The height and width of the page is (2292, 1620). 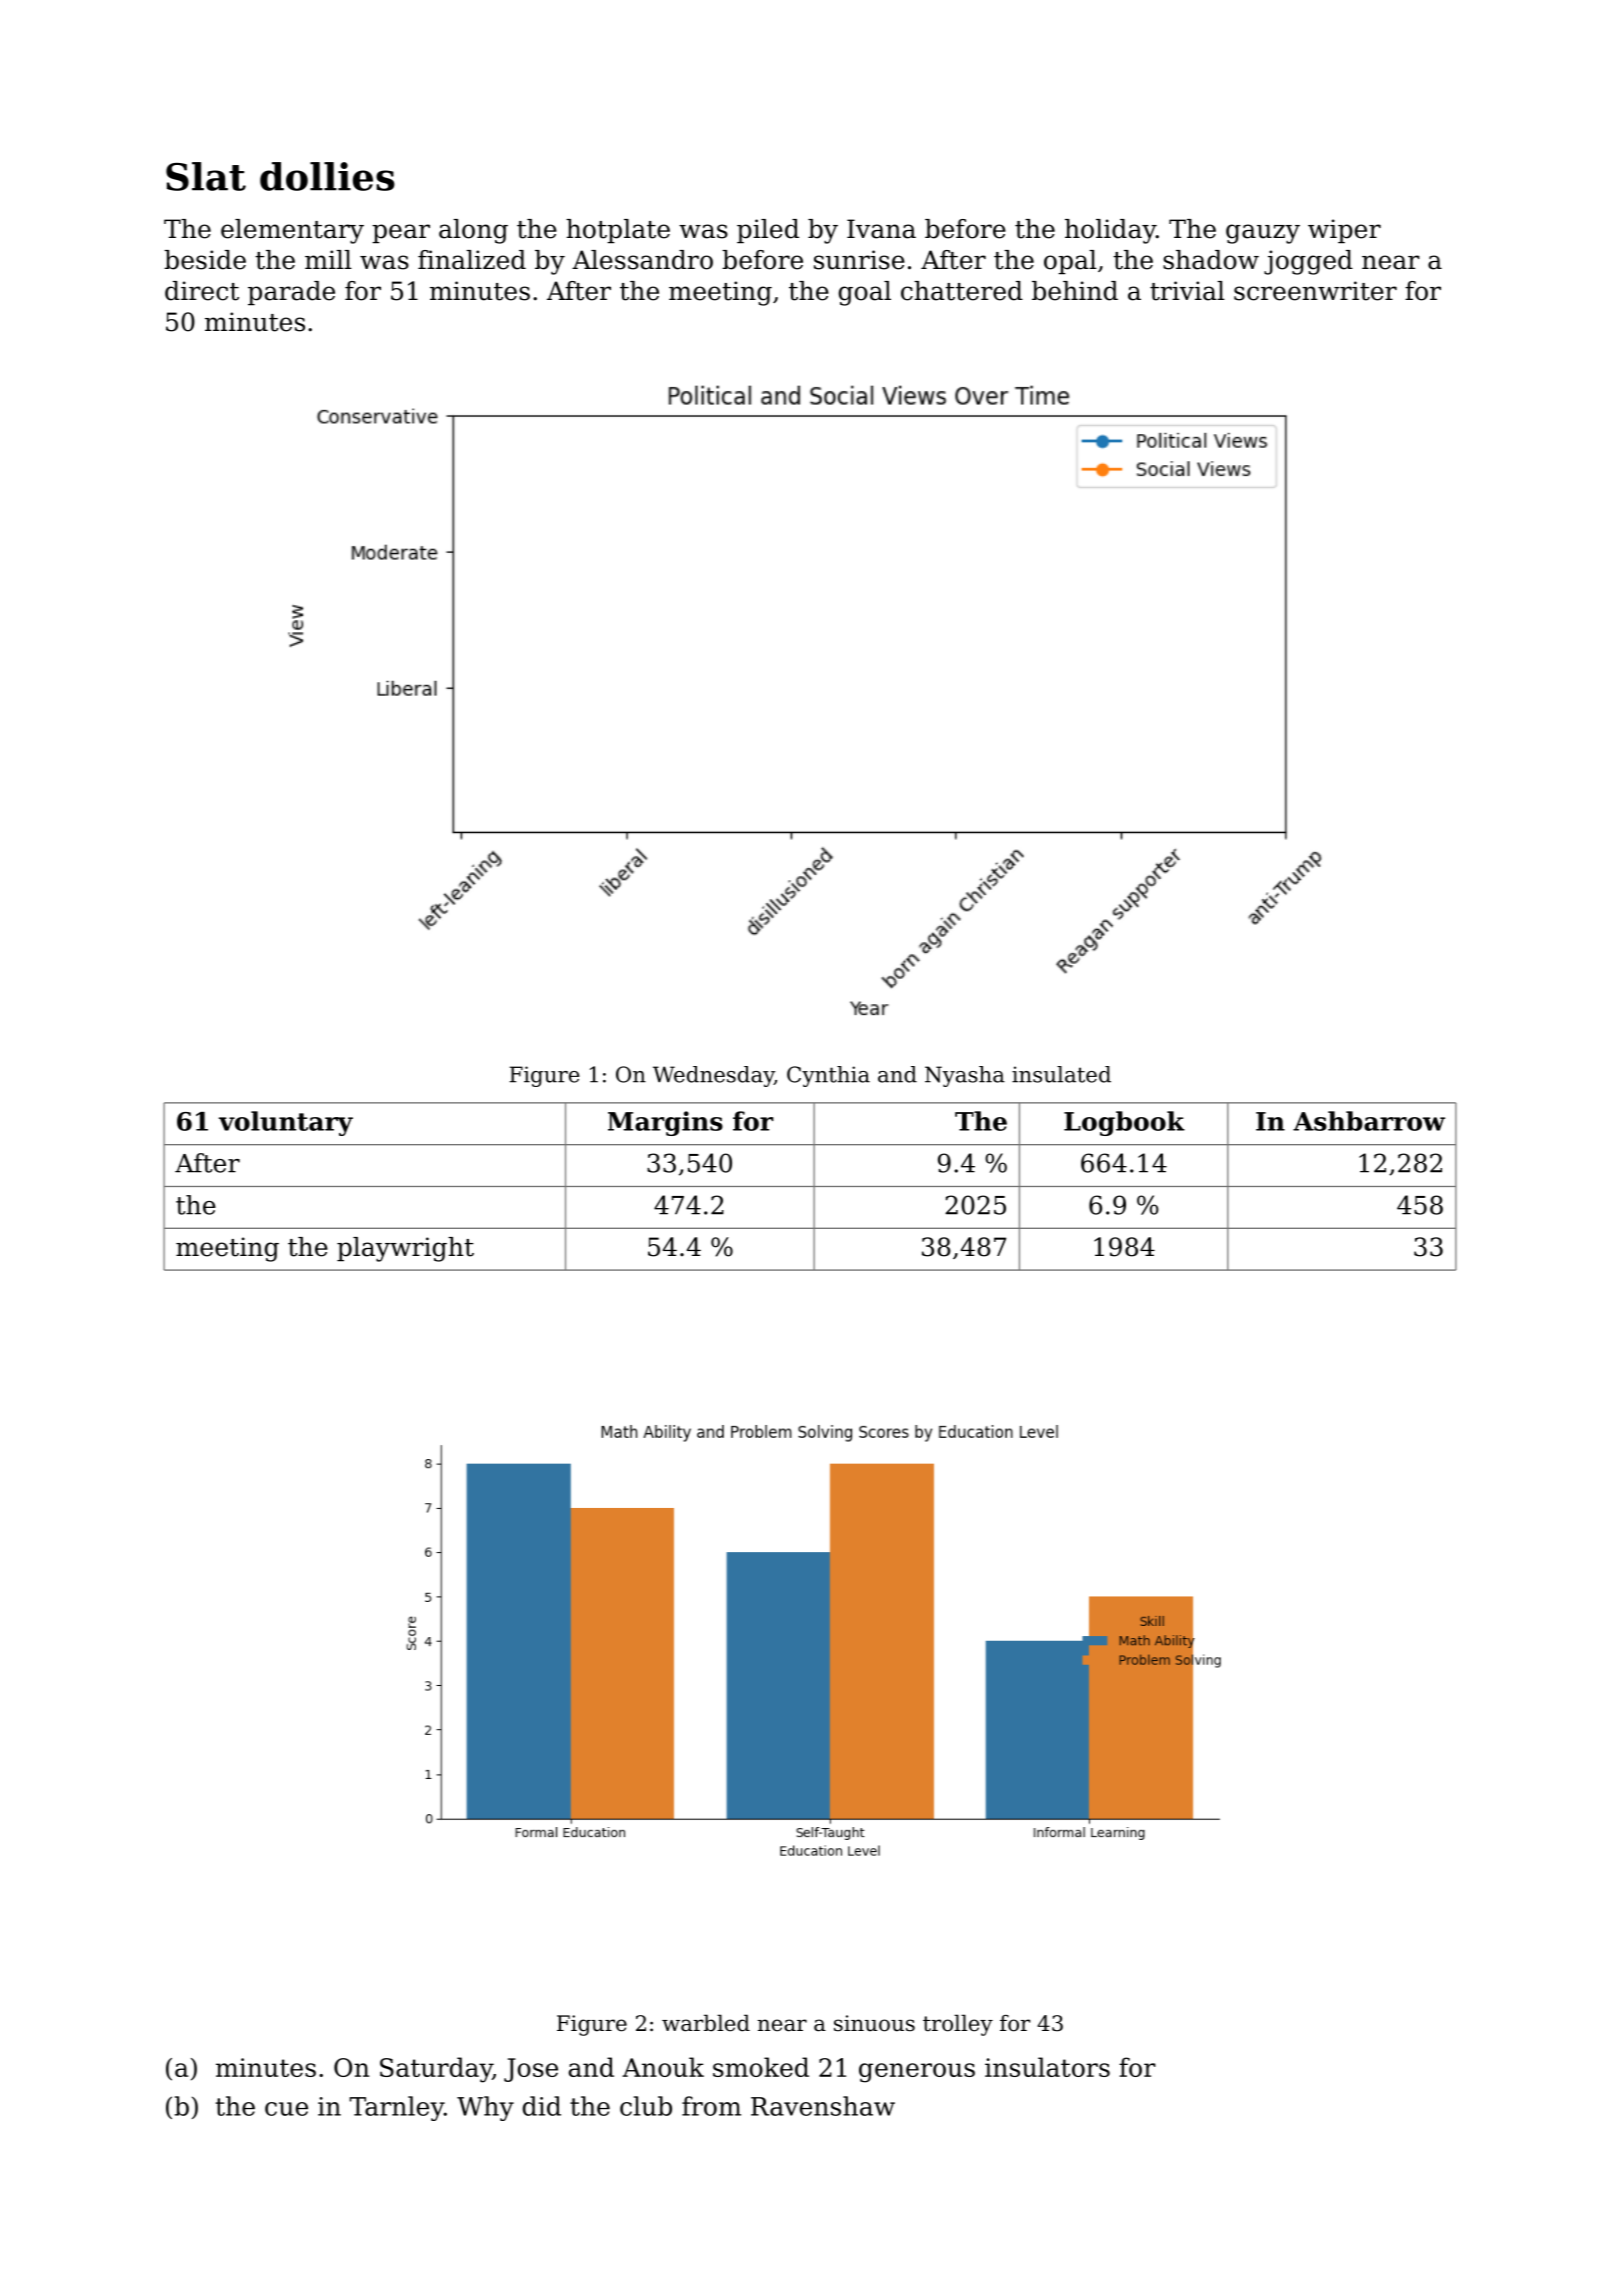 I want to click on direct, so click(x=202, y=291).
